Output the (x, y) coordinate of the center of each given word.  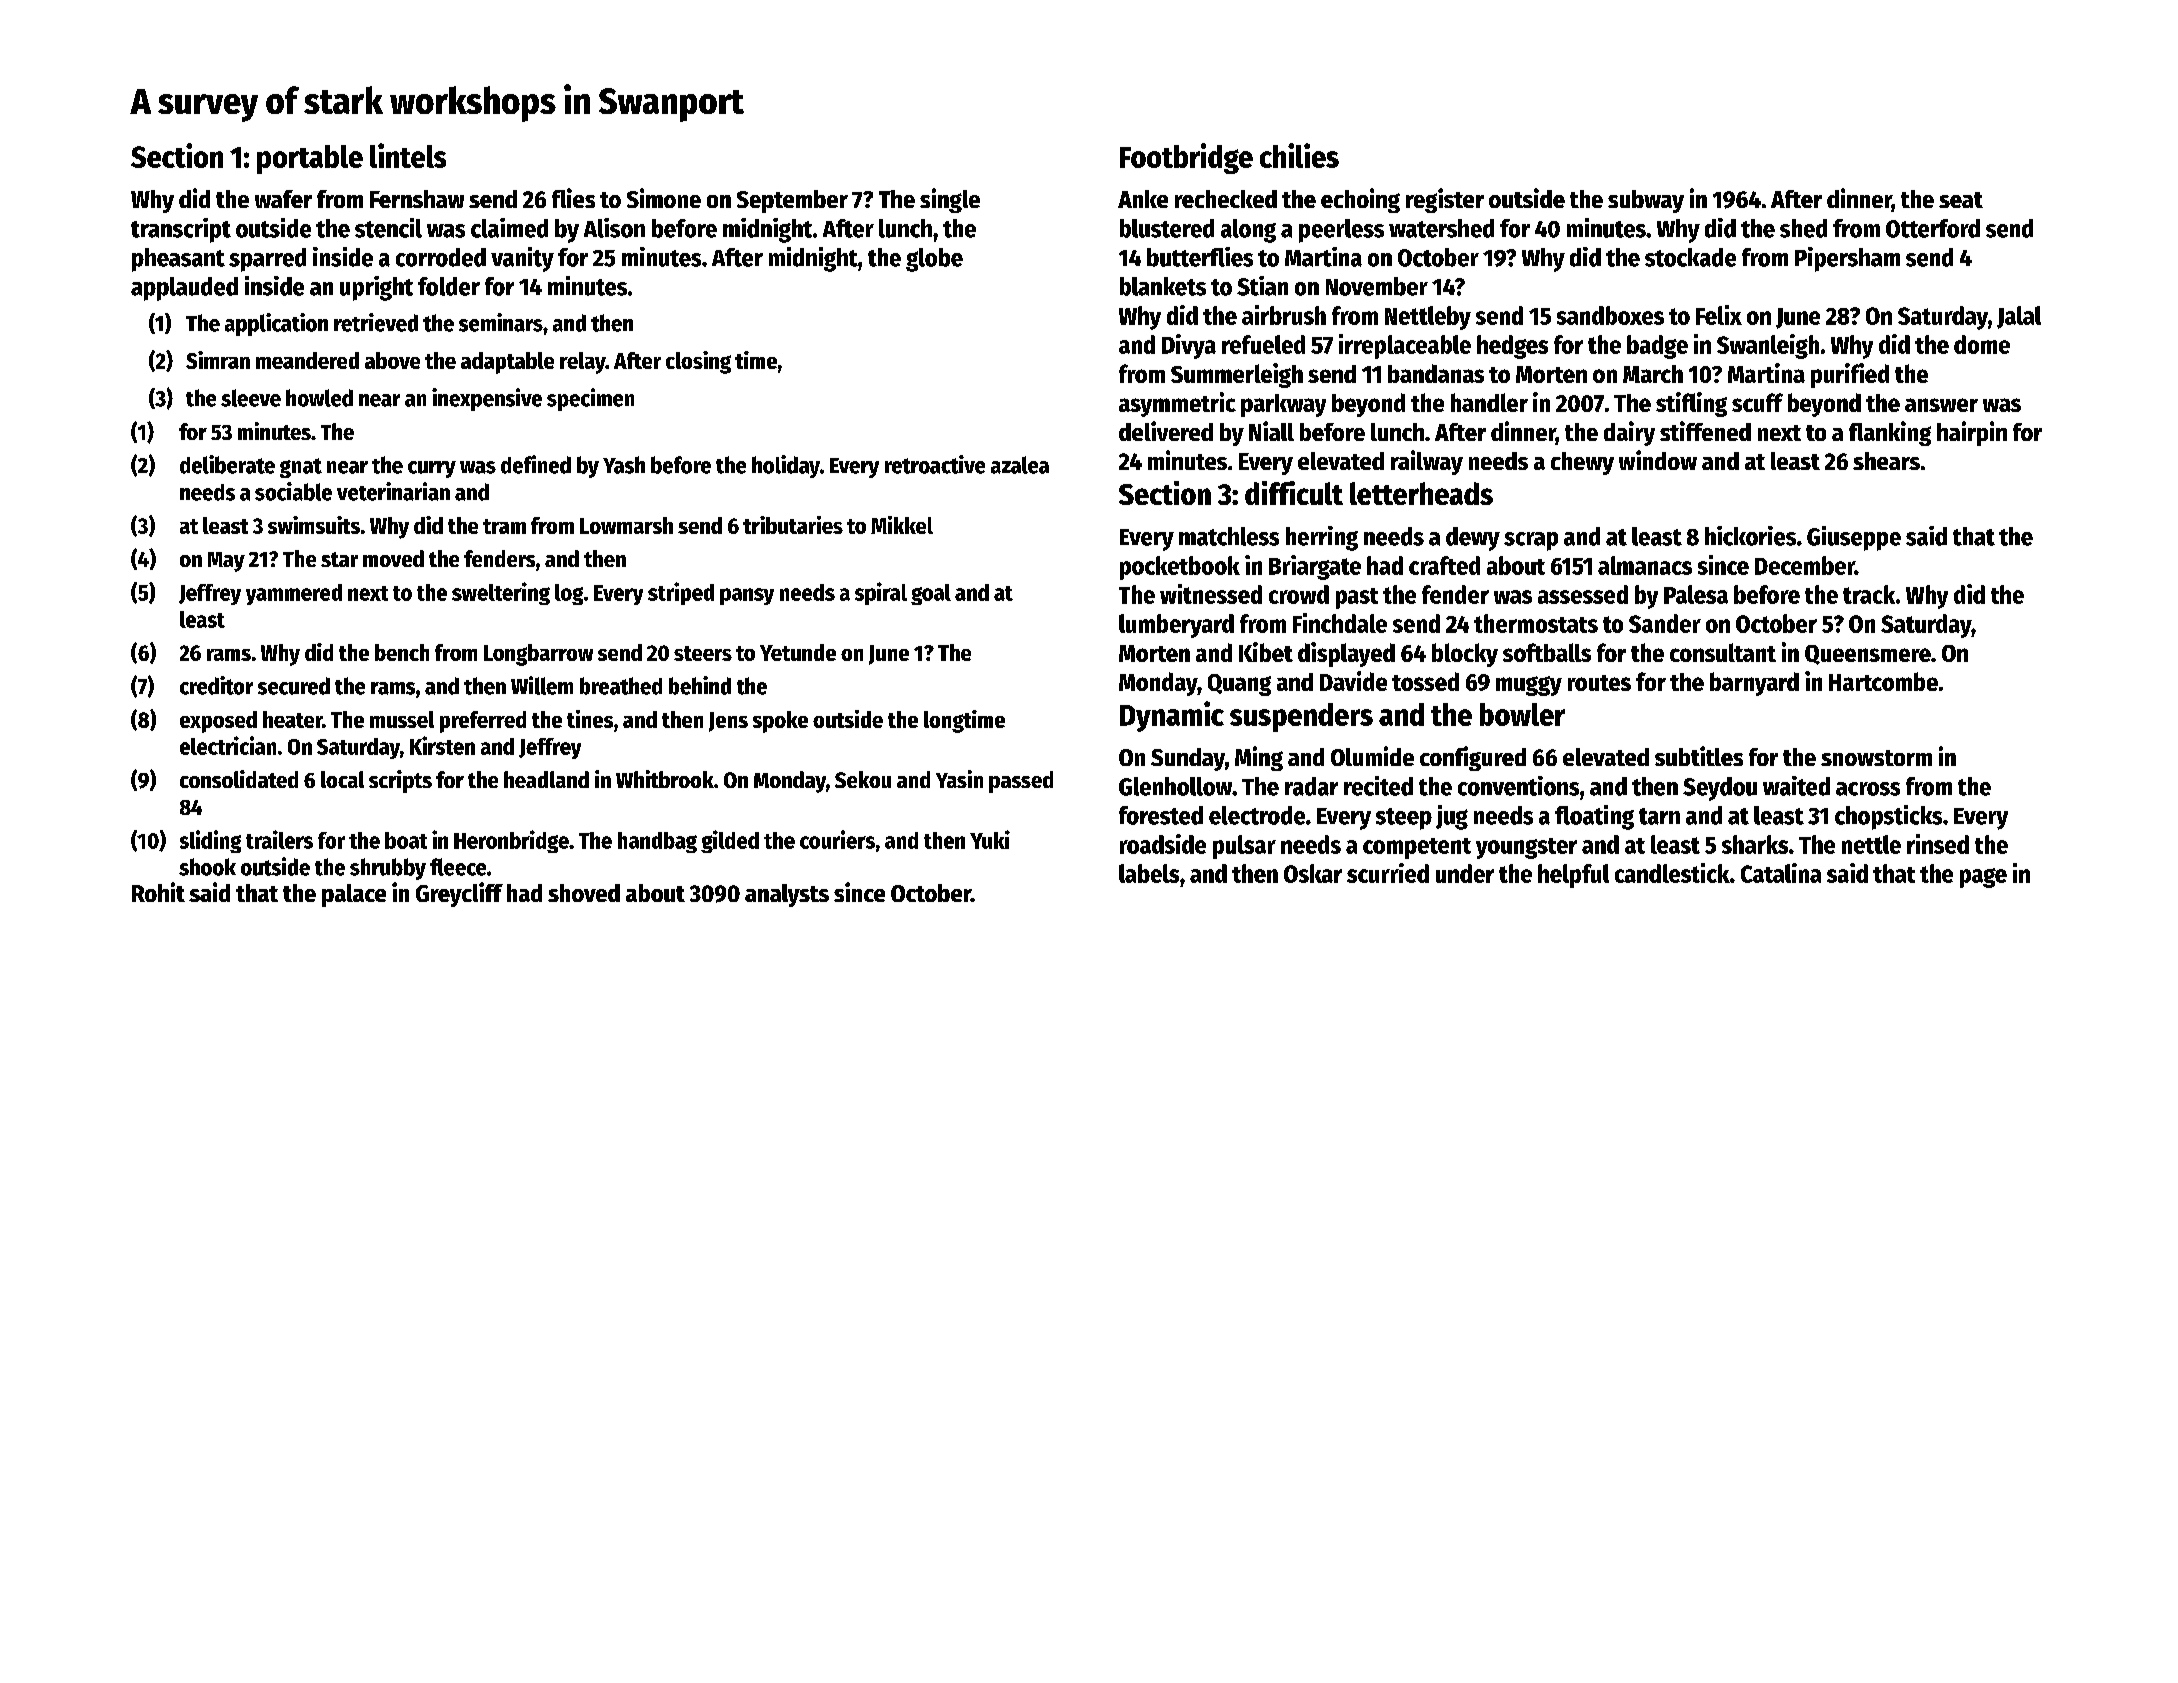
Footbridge (1186, 158)
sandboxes (1610, 315)
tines (590, 719)
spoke (780, 722)
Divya (1189, 346)
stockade (1690, 257)
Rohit (158, 892)
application (276, 324)
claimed (509, 228)
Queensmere (1868, 655)
